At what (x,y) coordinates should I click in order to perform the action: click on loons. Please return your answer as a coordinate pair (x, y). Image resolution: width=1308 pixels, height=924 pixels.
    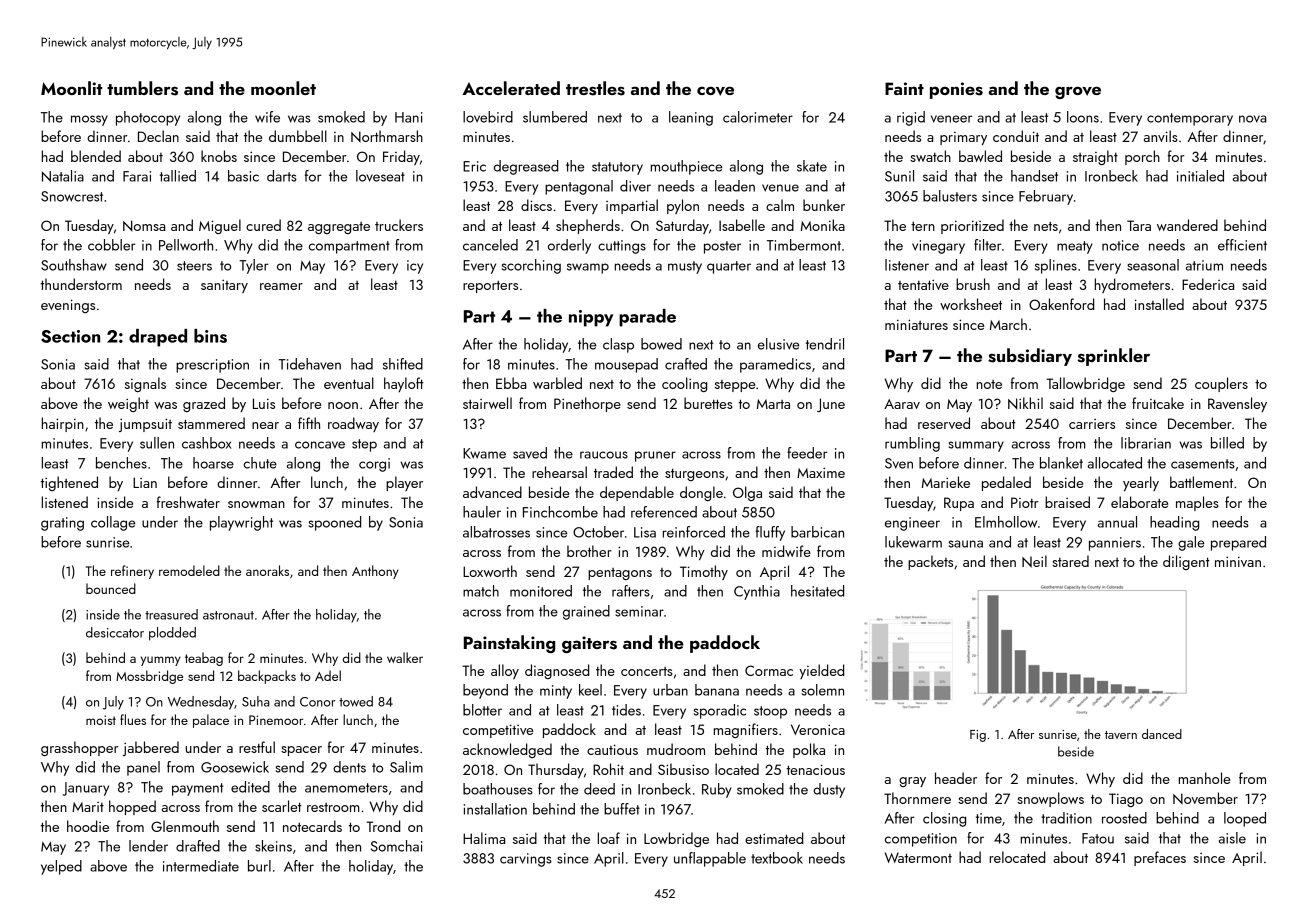
    Looking at the image, I should click on (1083, 117).
